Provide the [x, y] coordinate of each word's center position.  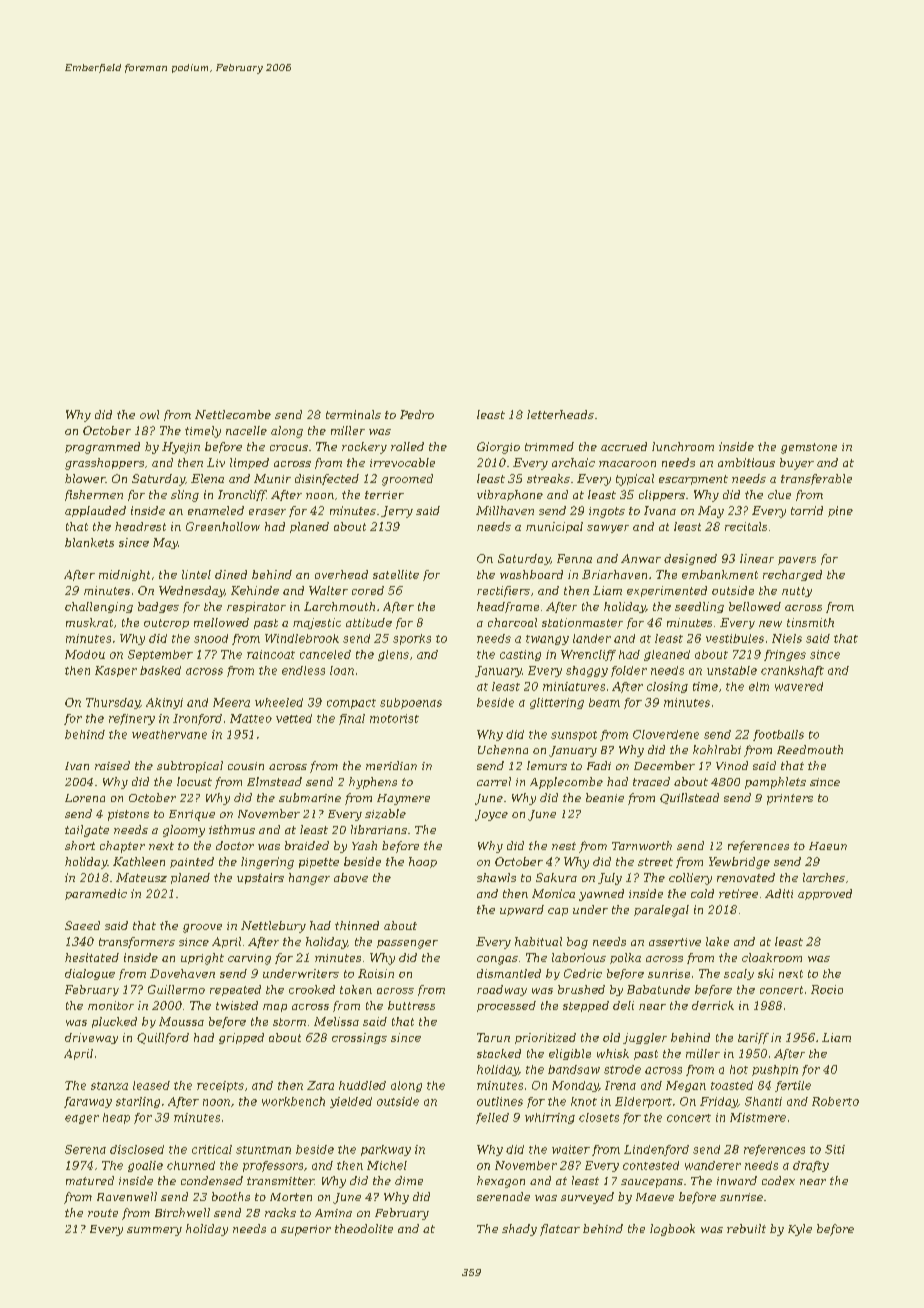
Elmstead [274, 781]
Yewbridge [739, 863]
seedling [699, 607]
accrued [624, 446]
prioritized [545, 1038]
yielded [351, 1102]
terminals [353, 414]
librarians [379, 829]
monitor [111, 1005]
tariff [753, 1038]
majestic [317, 623]
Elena [207, 478]
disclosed [137, 1149]
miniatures [574, 686]
